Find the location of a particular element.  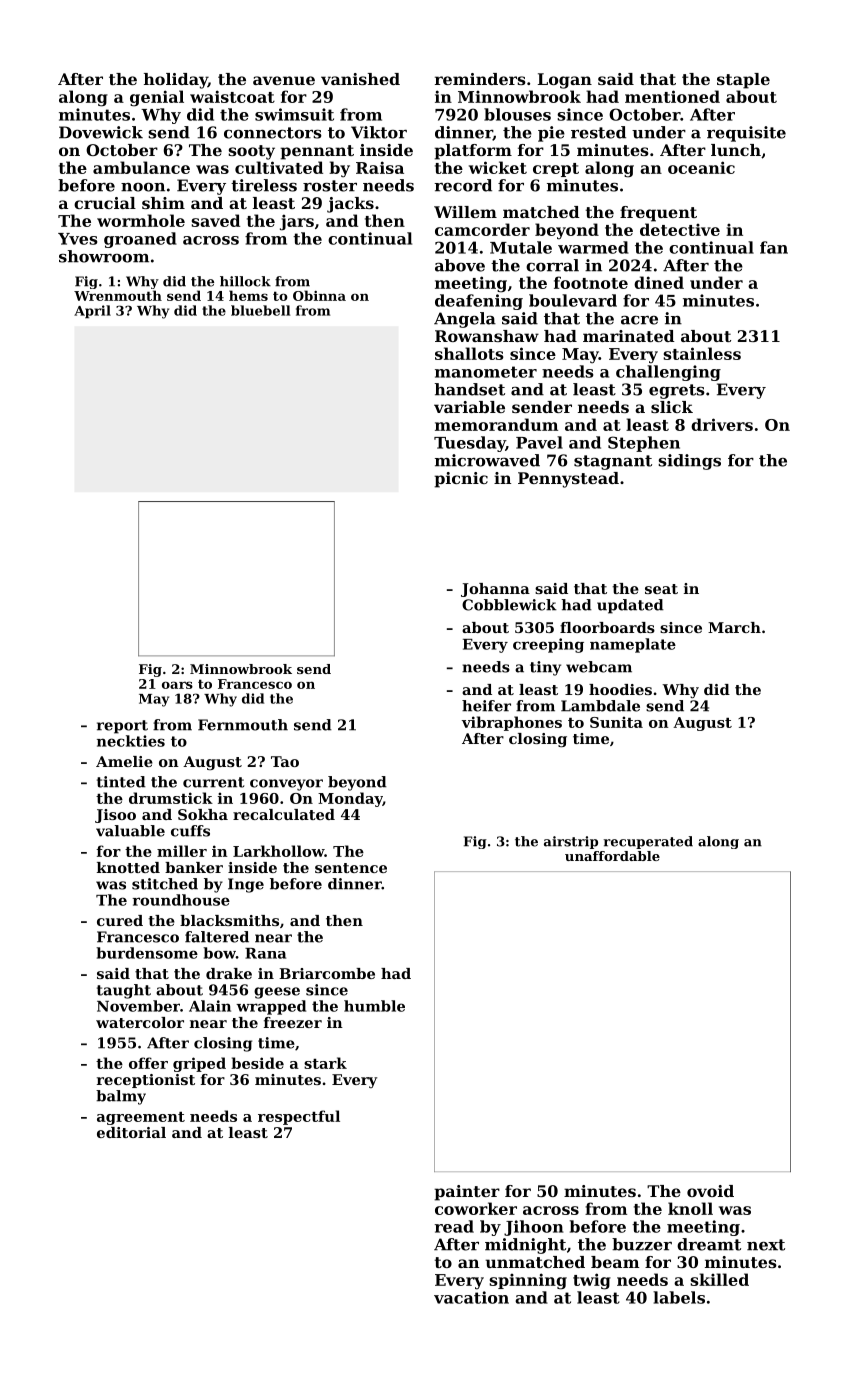

report is located at coordinates (122, 727).
